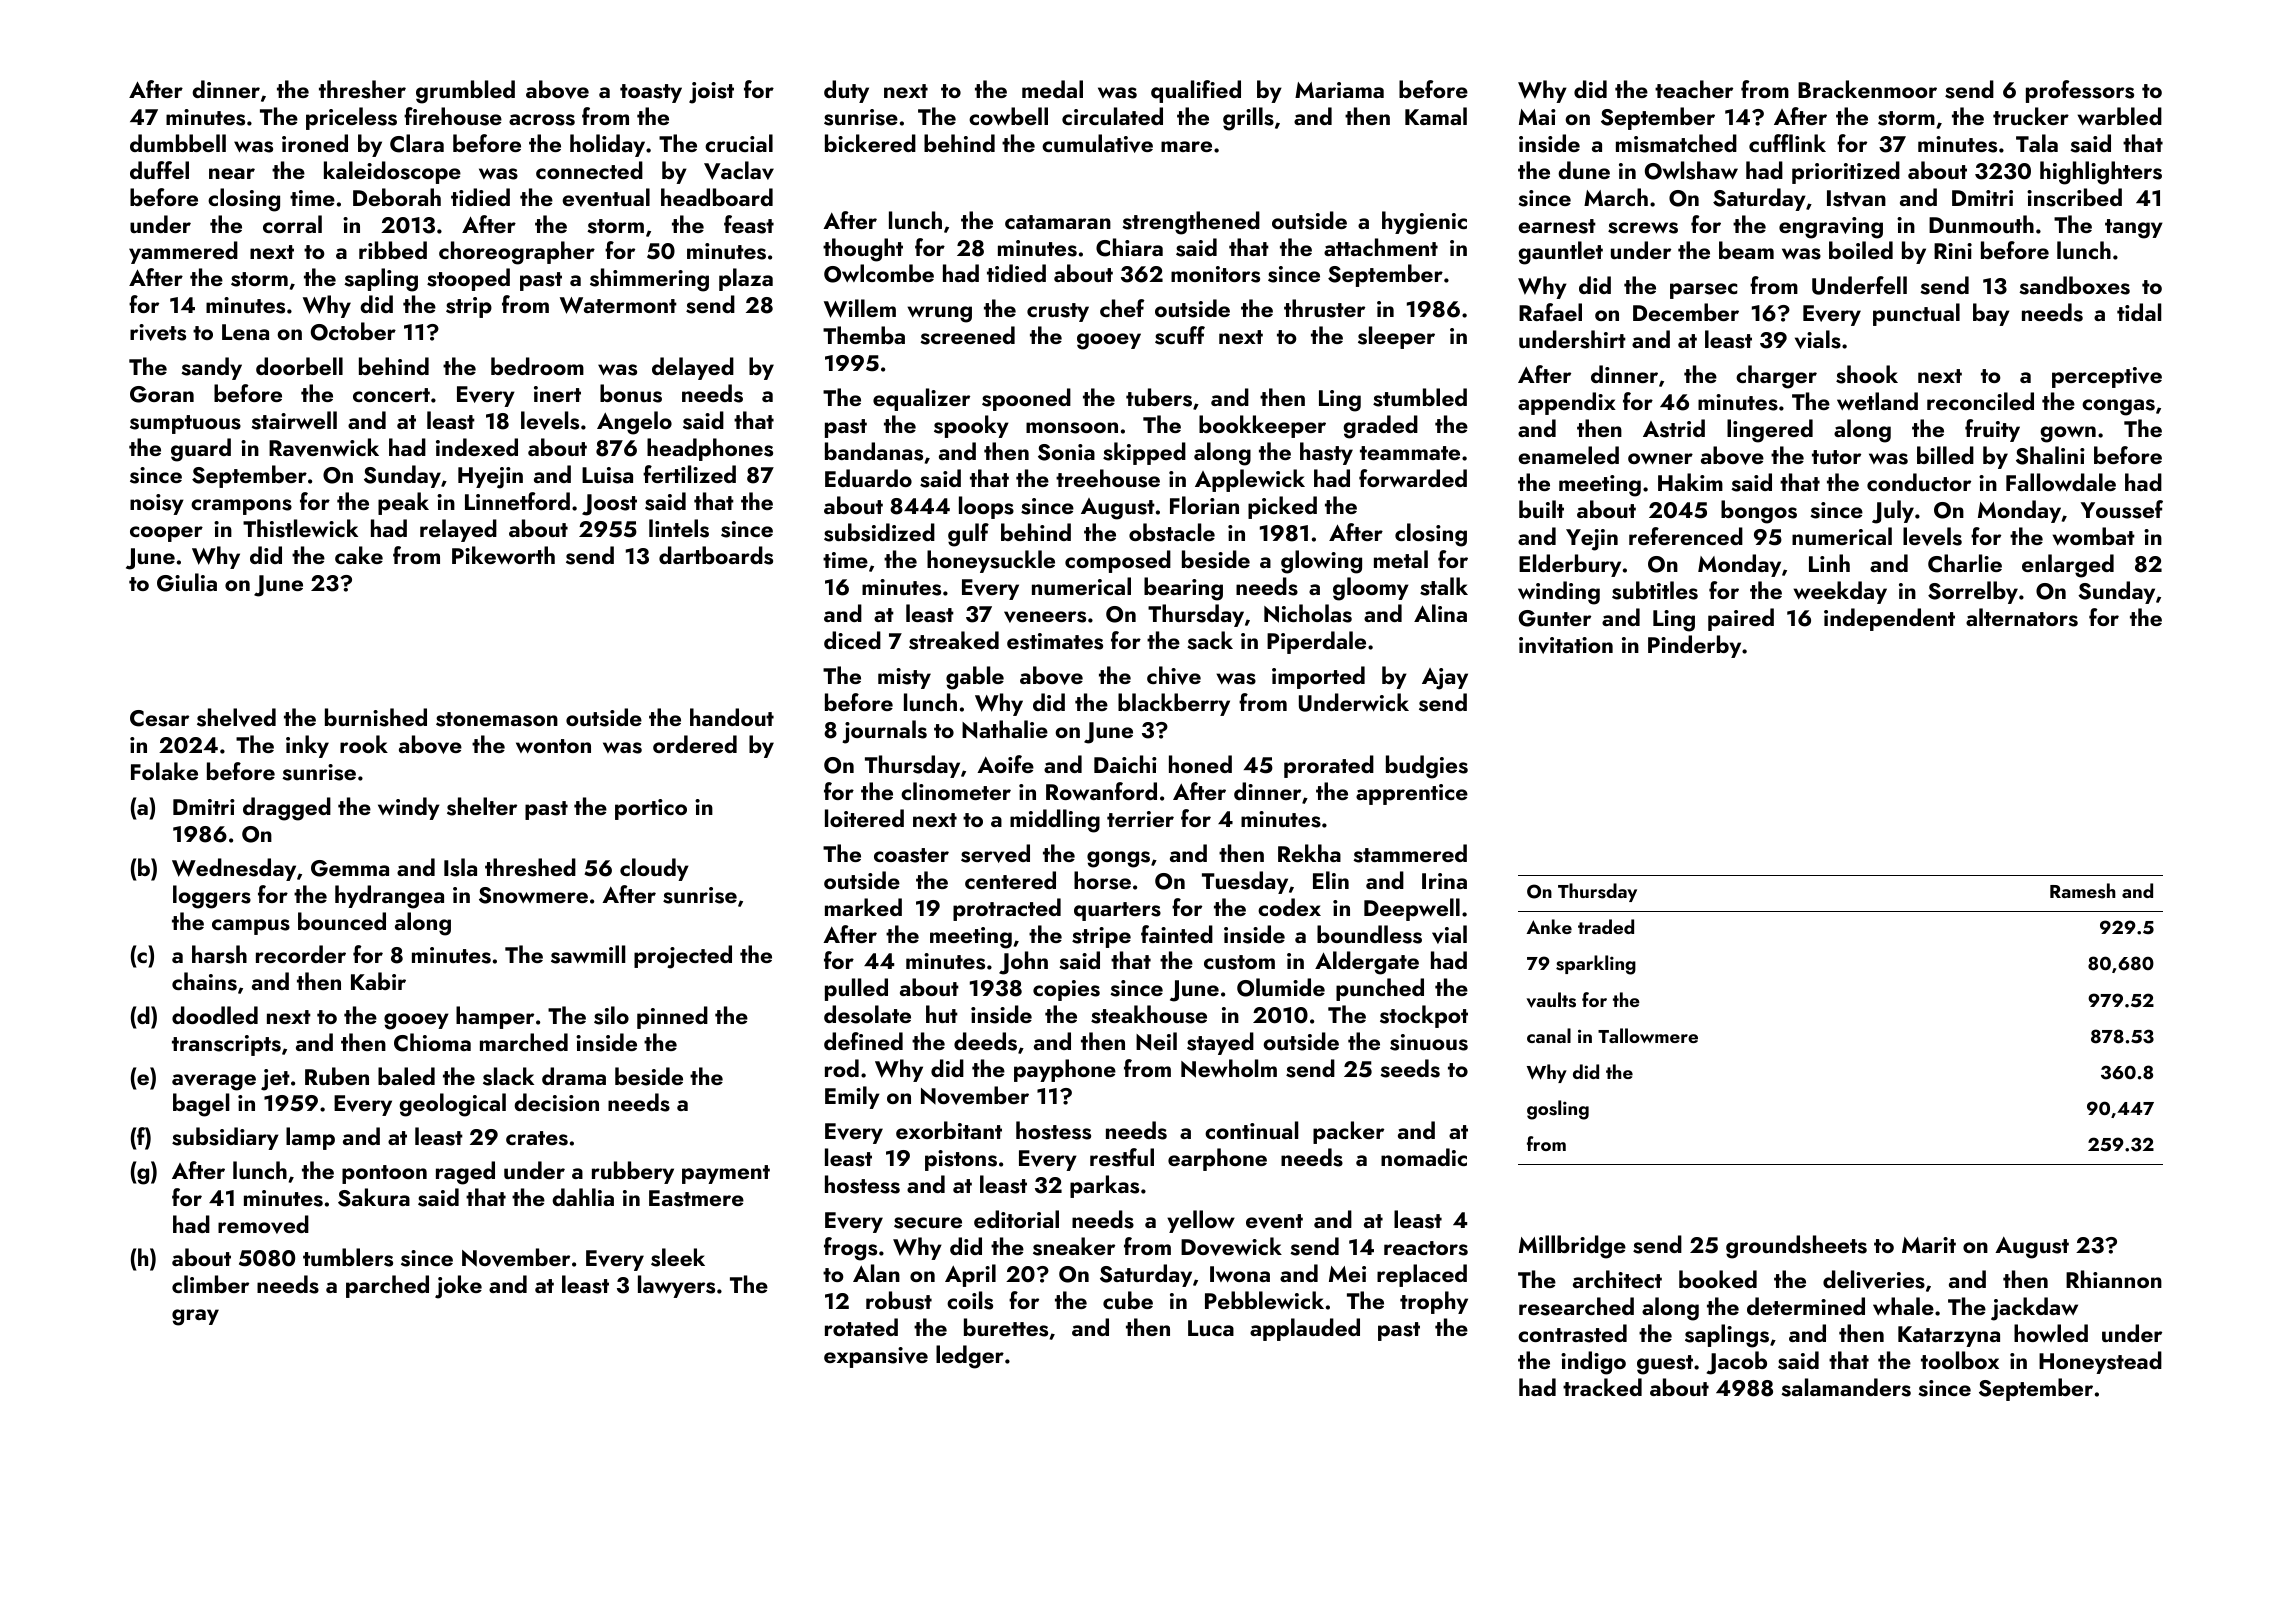  What do you see at coordinates (432, 1042) in the page?
I see `Chioma` at bounding box center [432, 1042].
